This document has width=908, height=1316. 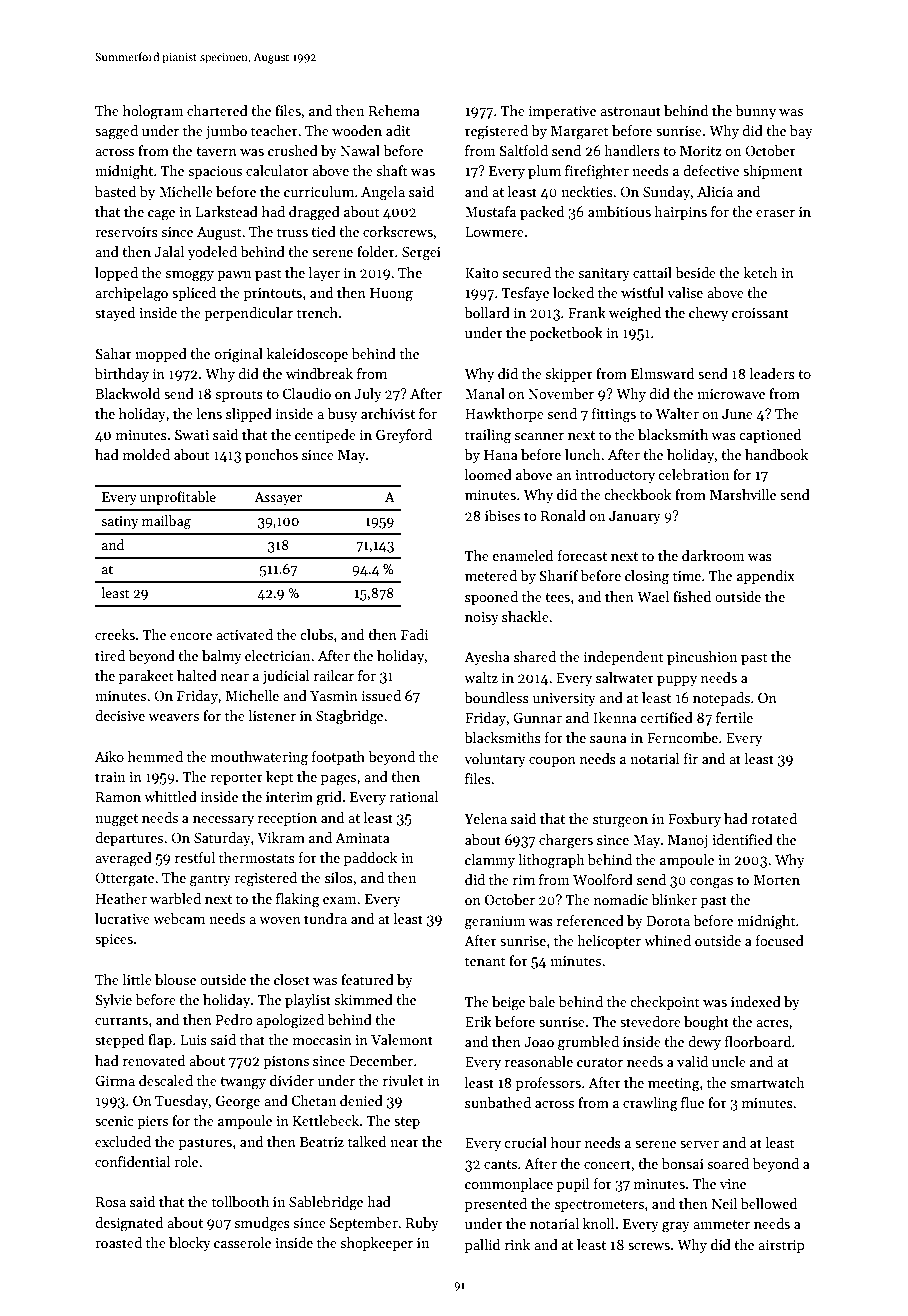 What do you see at coordinates (495, 760) in the document?
I see `voluntary` at bounding box center [495, 760].
